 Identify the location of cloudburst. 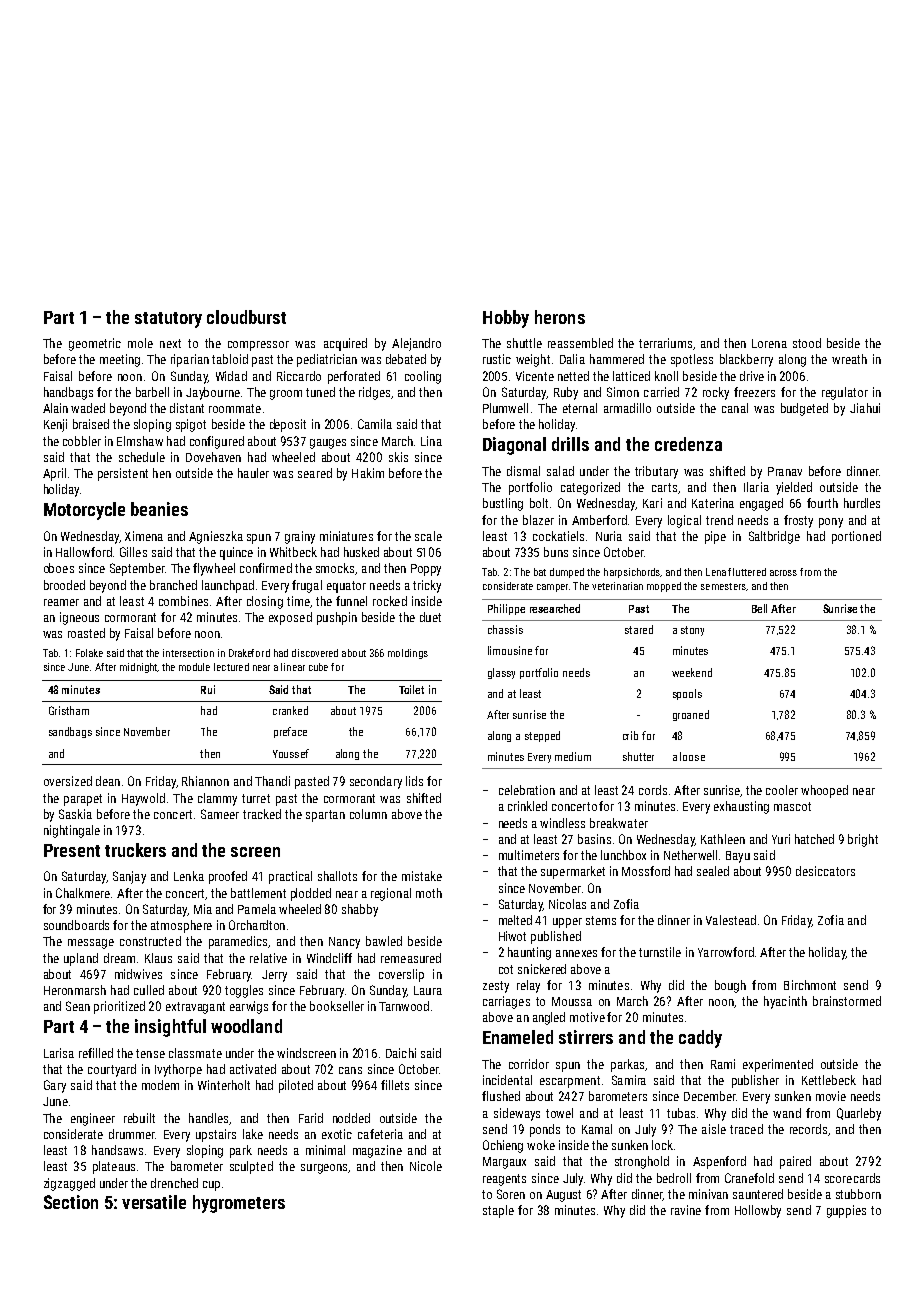
(246, 317).
